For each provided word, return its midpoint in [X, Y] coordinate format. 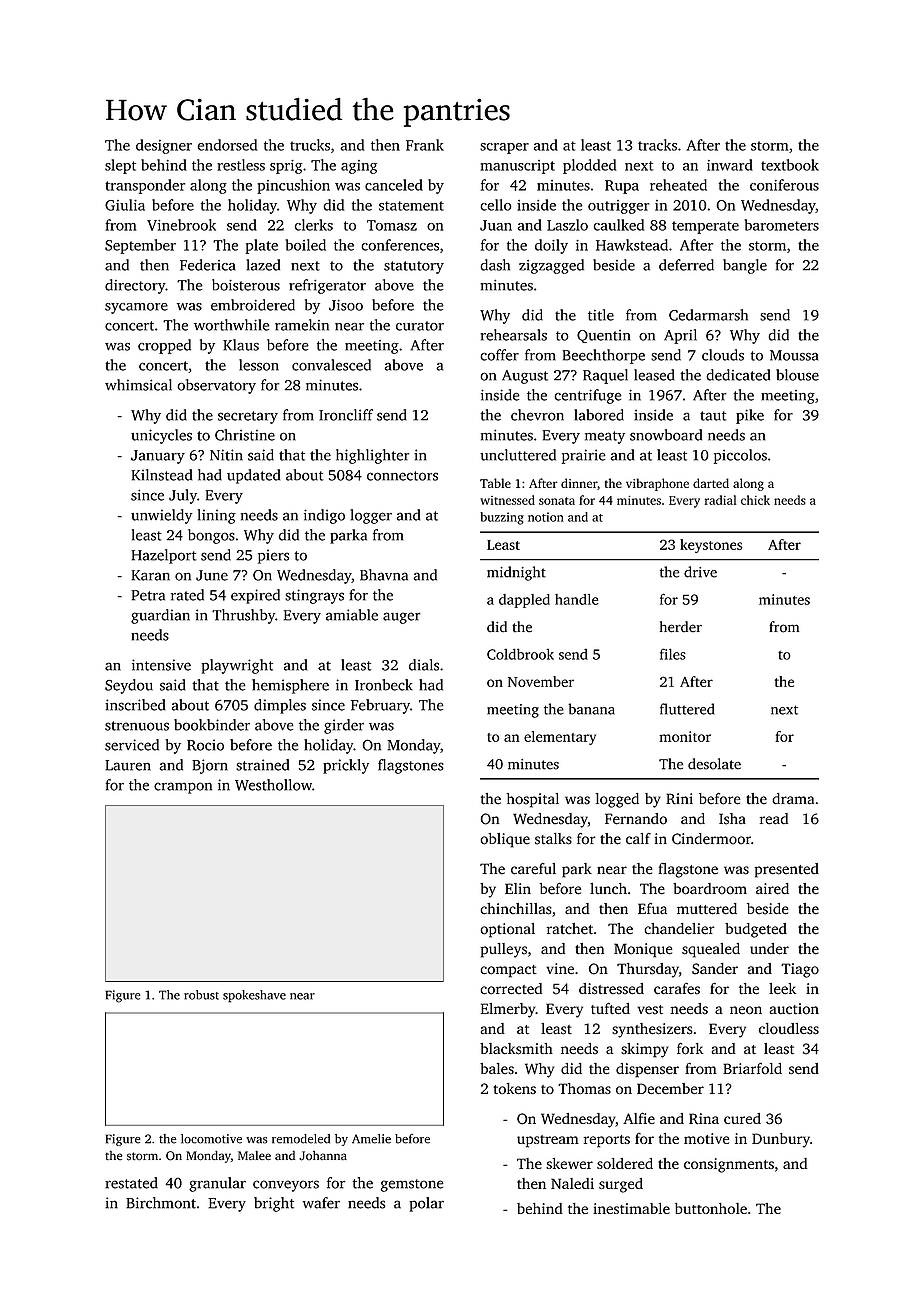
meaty [605, 437]
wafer [321, 1203]
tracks [657, 145]
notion [546, 517]
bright [274, 1204]
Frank [425, 145]
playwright [237, 666]
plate [262, 246]
